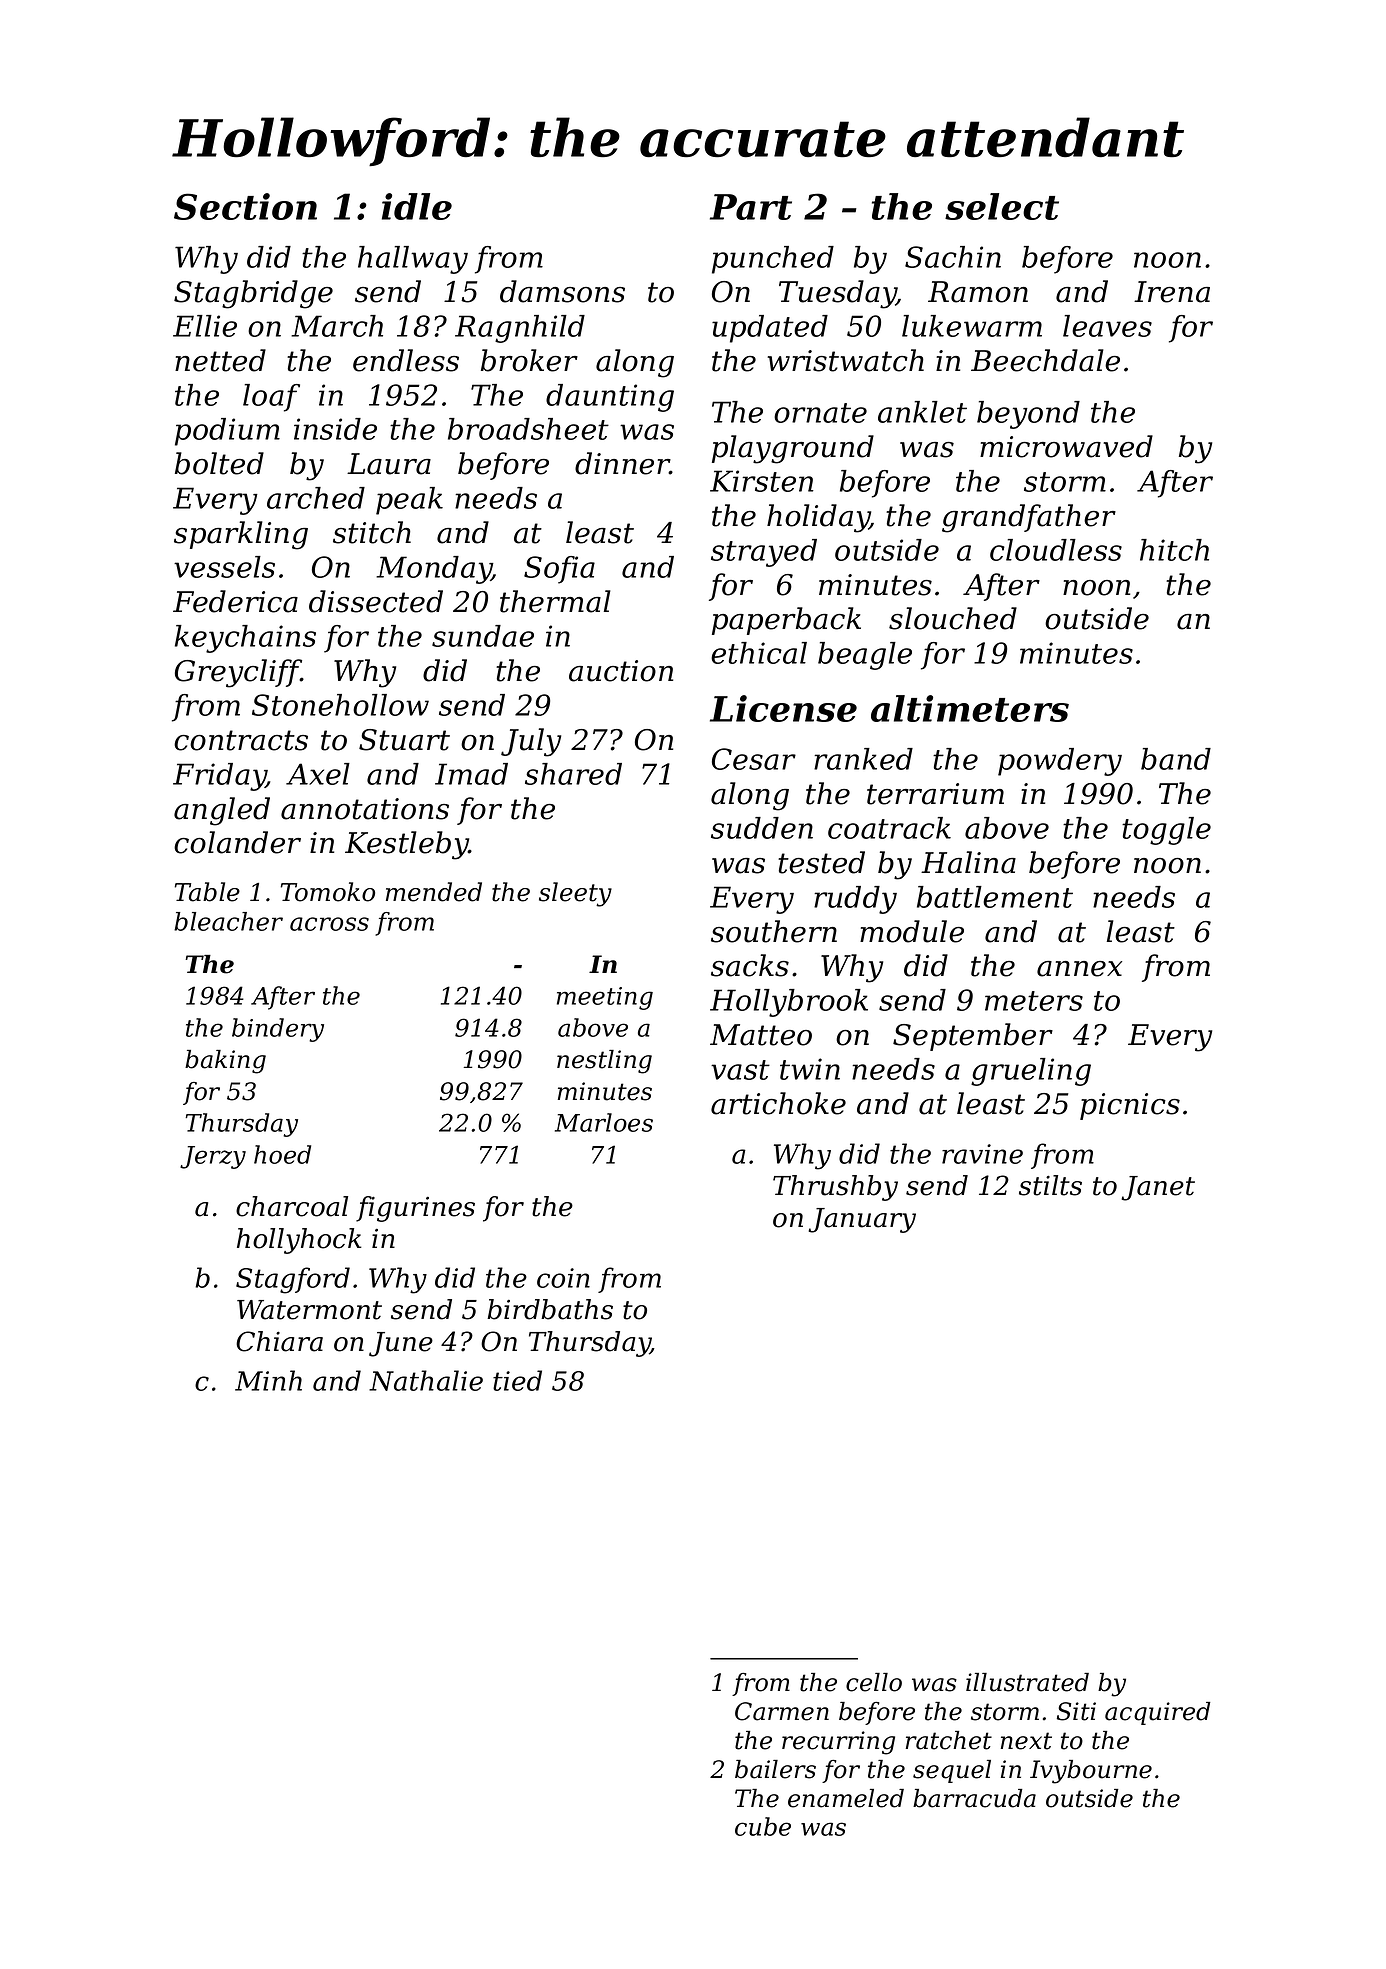  I want to click on Cesar, so click(754, 759).
